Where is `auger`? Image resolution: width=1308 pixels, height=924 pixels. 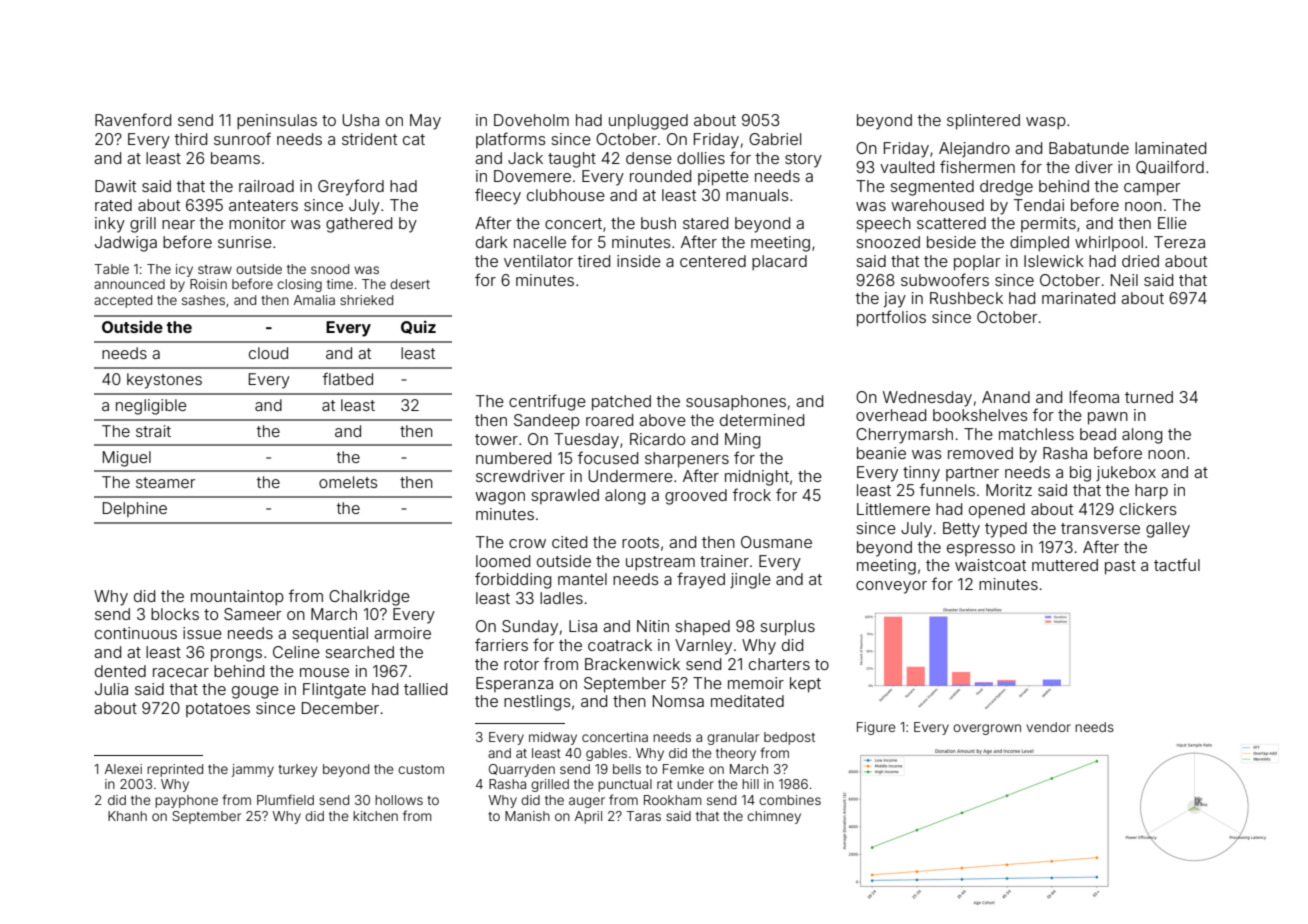
auger is located at coordinates (587, 802).
